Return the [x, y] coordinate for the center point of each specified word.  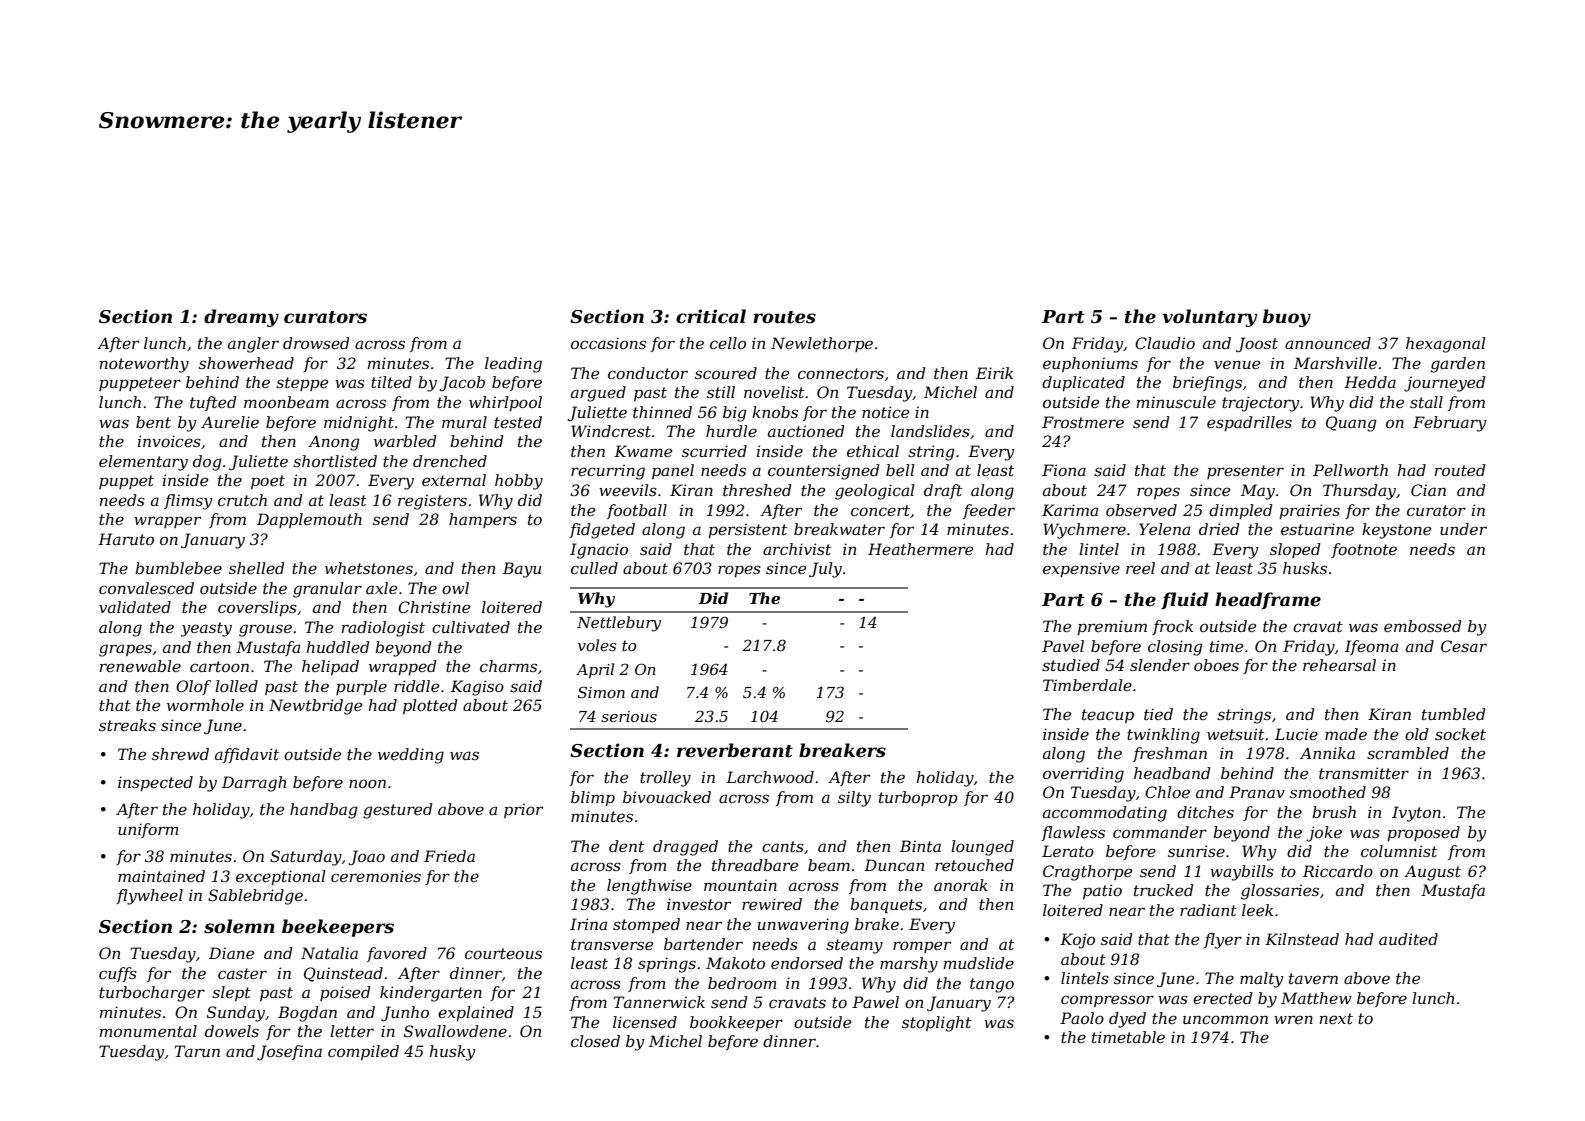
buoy [1287, 318]
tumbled [1454, 714]
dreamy [241, 318]
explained [476, 1013]
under [1463, 529]
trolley [665, 779]
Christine [434, 607]
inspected [155, 783]
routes [784, 317]
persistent [747, 530]
